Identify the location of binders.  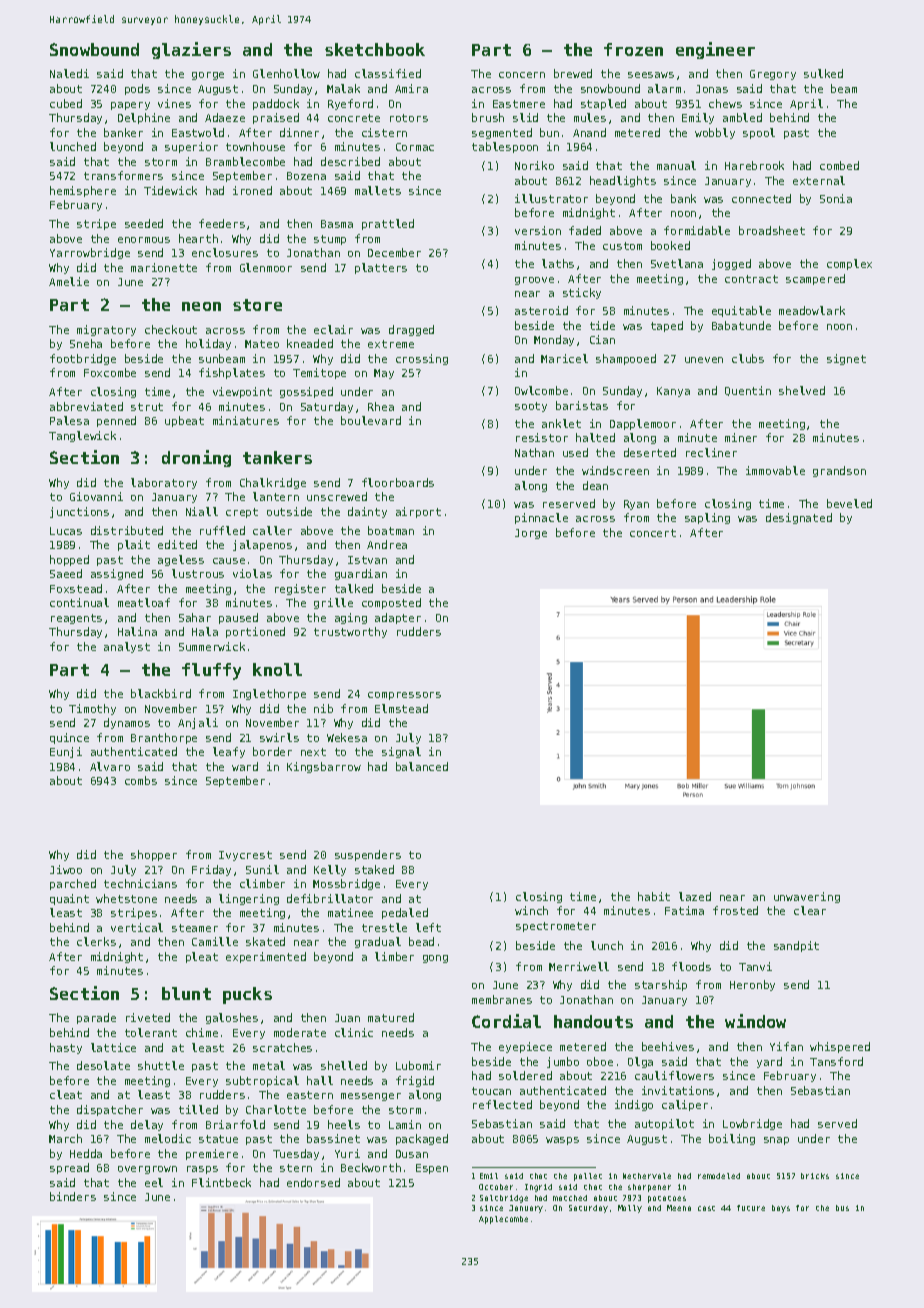
(73, 1196).
